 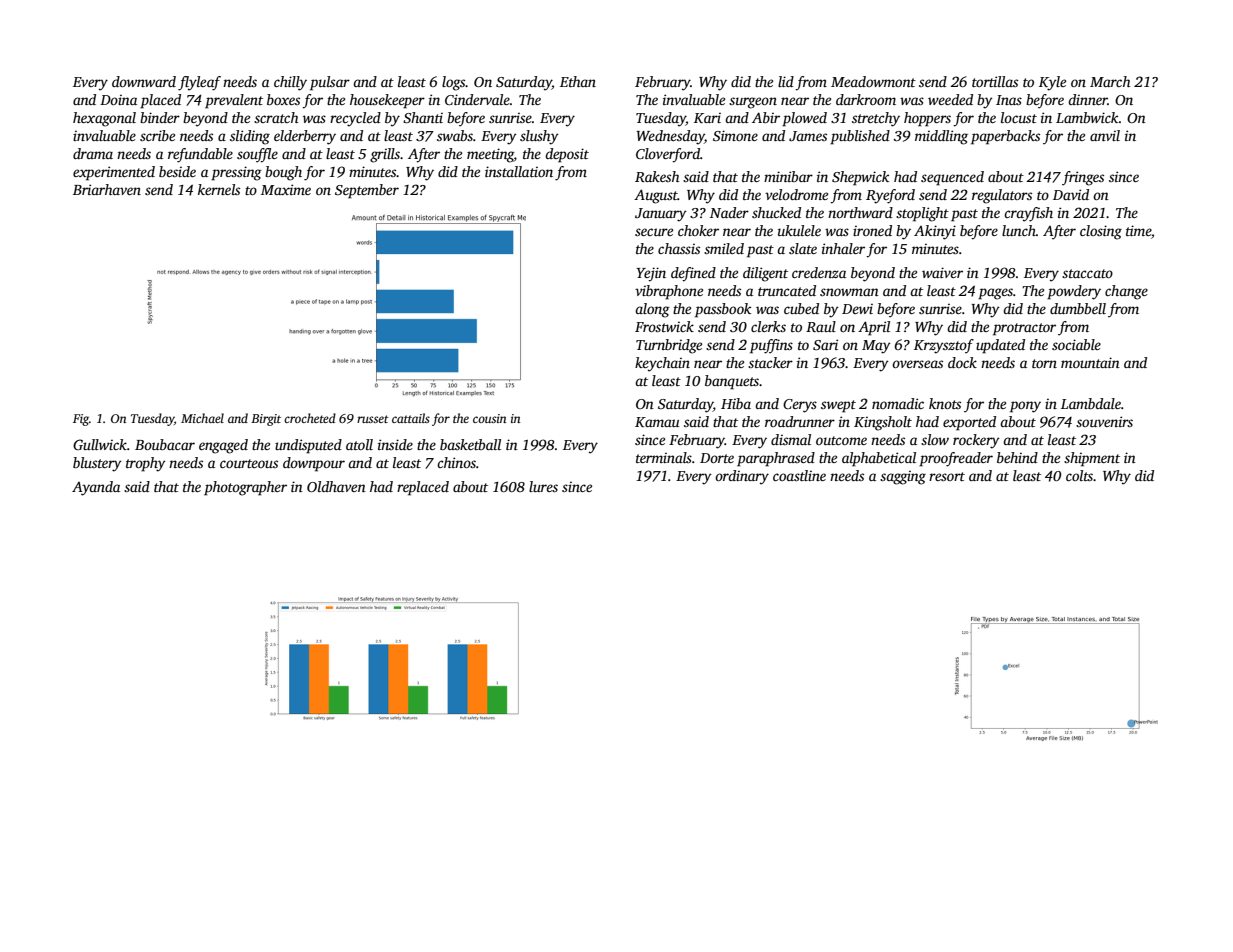 What do you see at coordinates (1083, 178) in the document?
I see `fringes` at bounding box center [1083, 178].
